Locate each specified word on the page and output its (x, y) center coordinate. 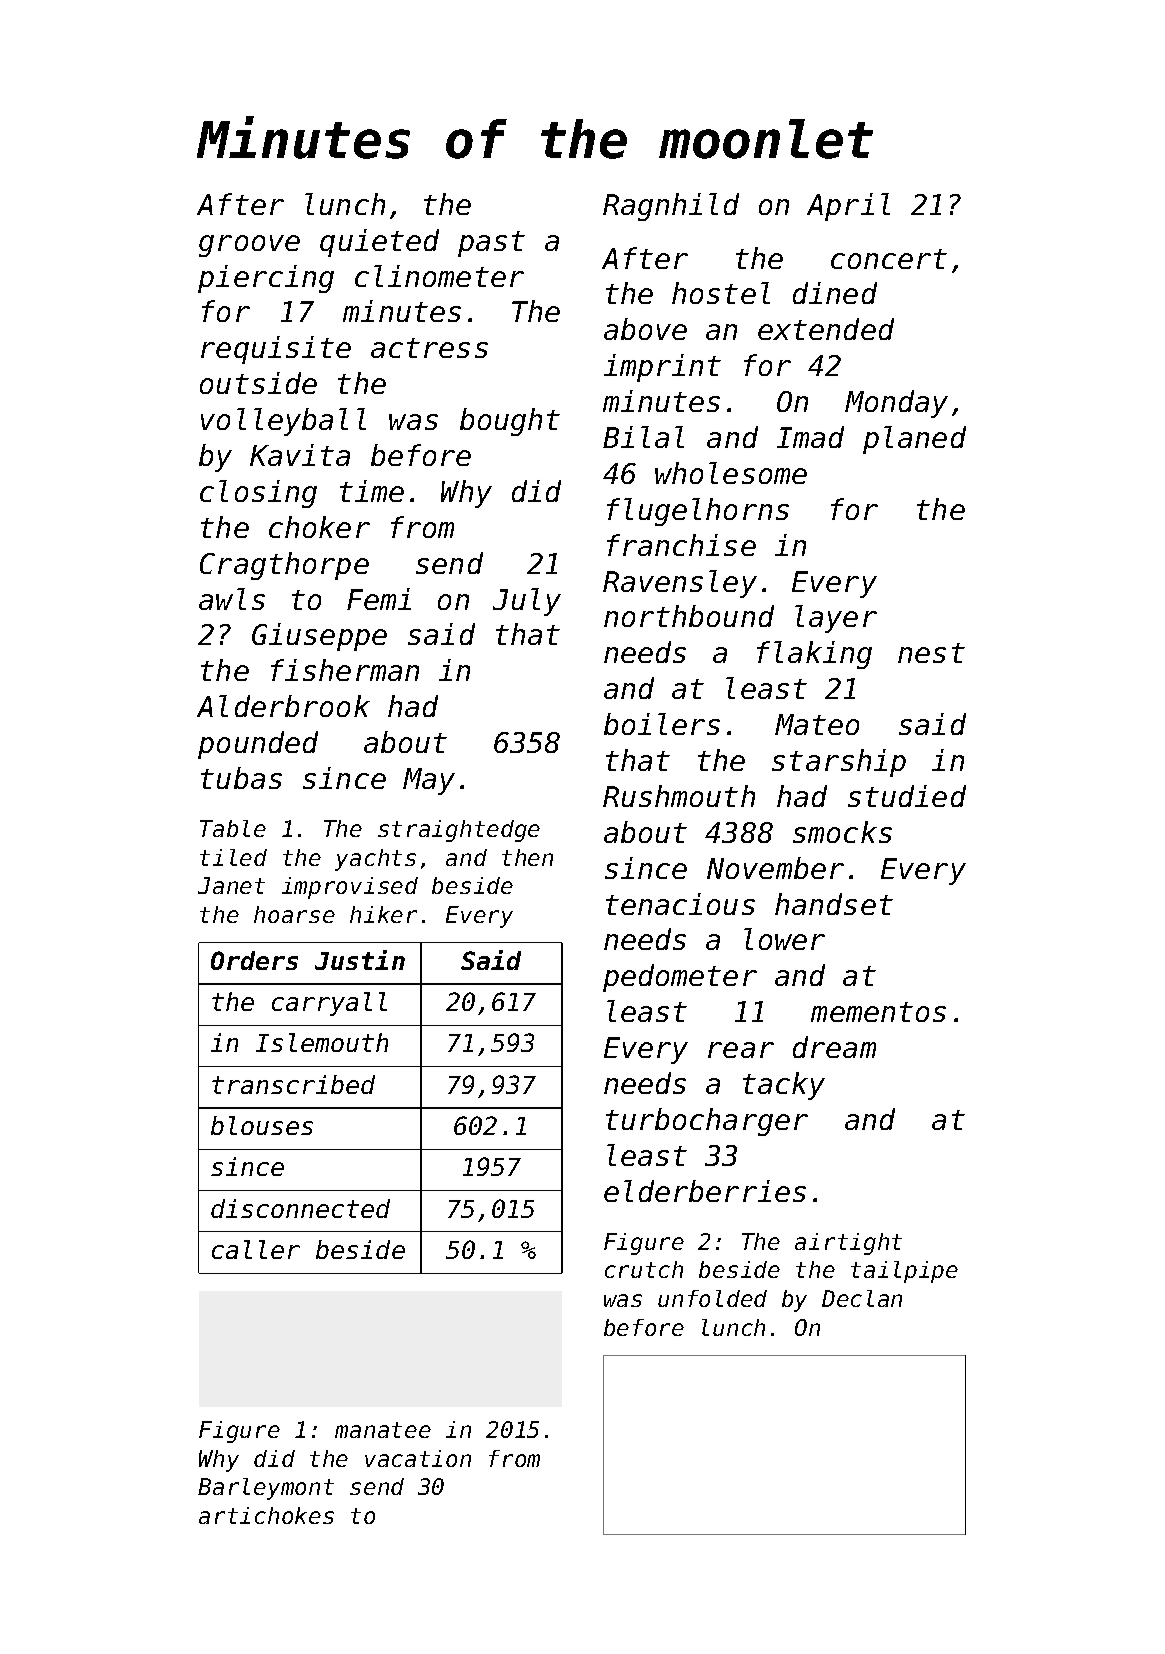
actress (429, 348)
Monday (896, 404)
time (372, 491)
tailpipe (904, 1272)
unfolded (712, 1298)
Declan (862, 1298)
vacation (418, 1458)
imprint (662, 368)
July (527, 602)
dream (834, 1047)
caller (256, 1249)
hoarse (294, 914)
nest (931, 653)
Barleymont (266, 1489)
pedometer (680, 978)
